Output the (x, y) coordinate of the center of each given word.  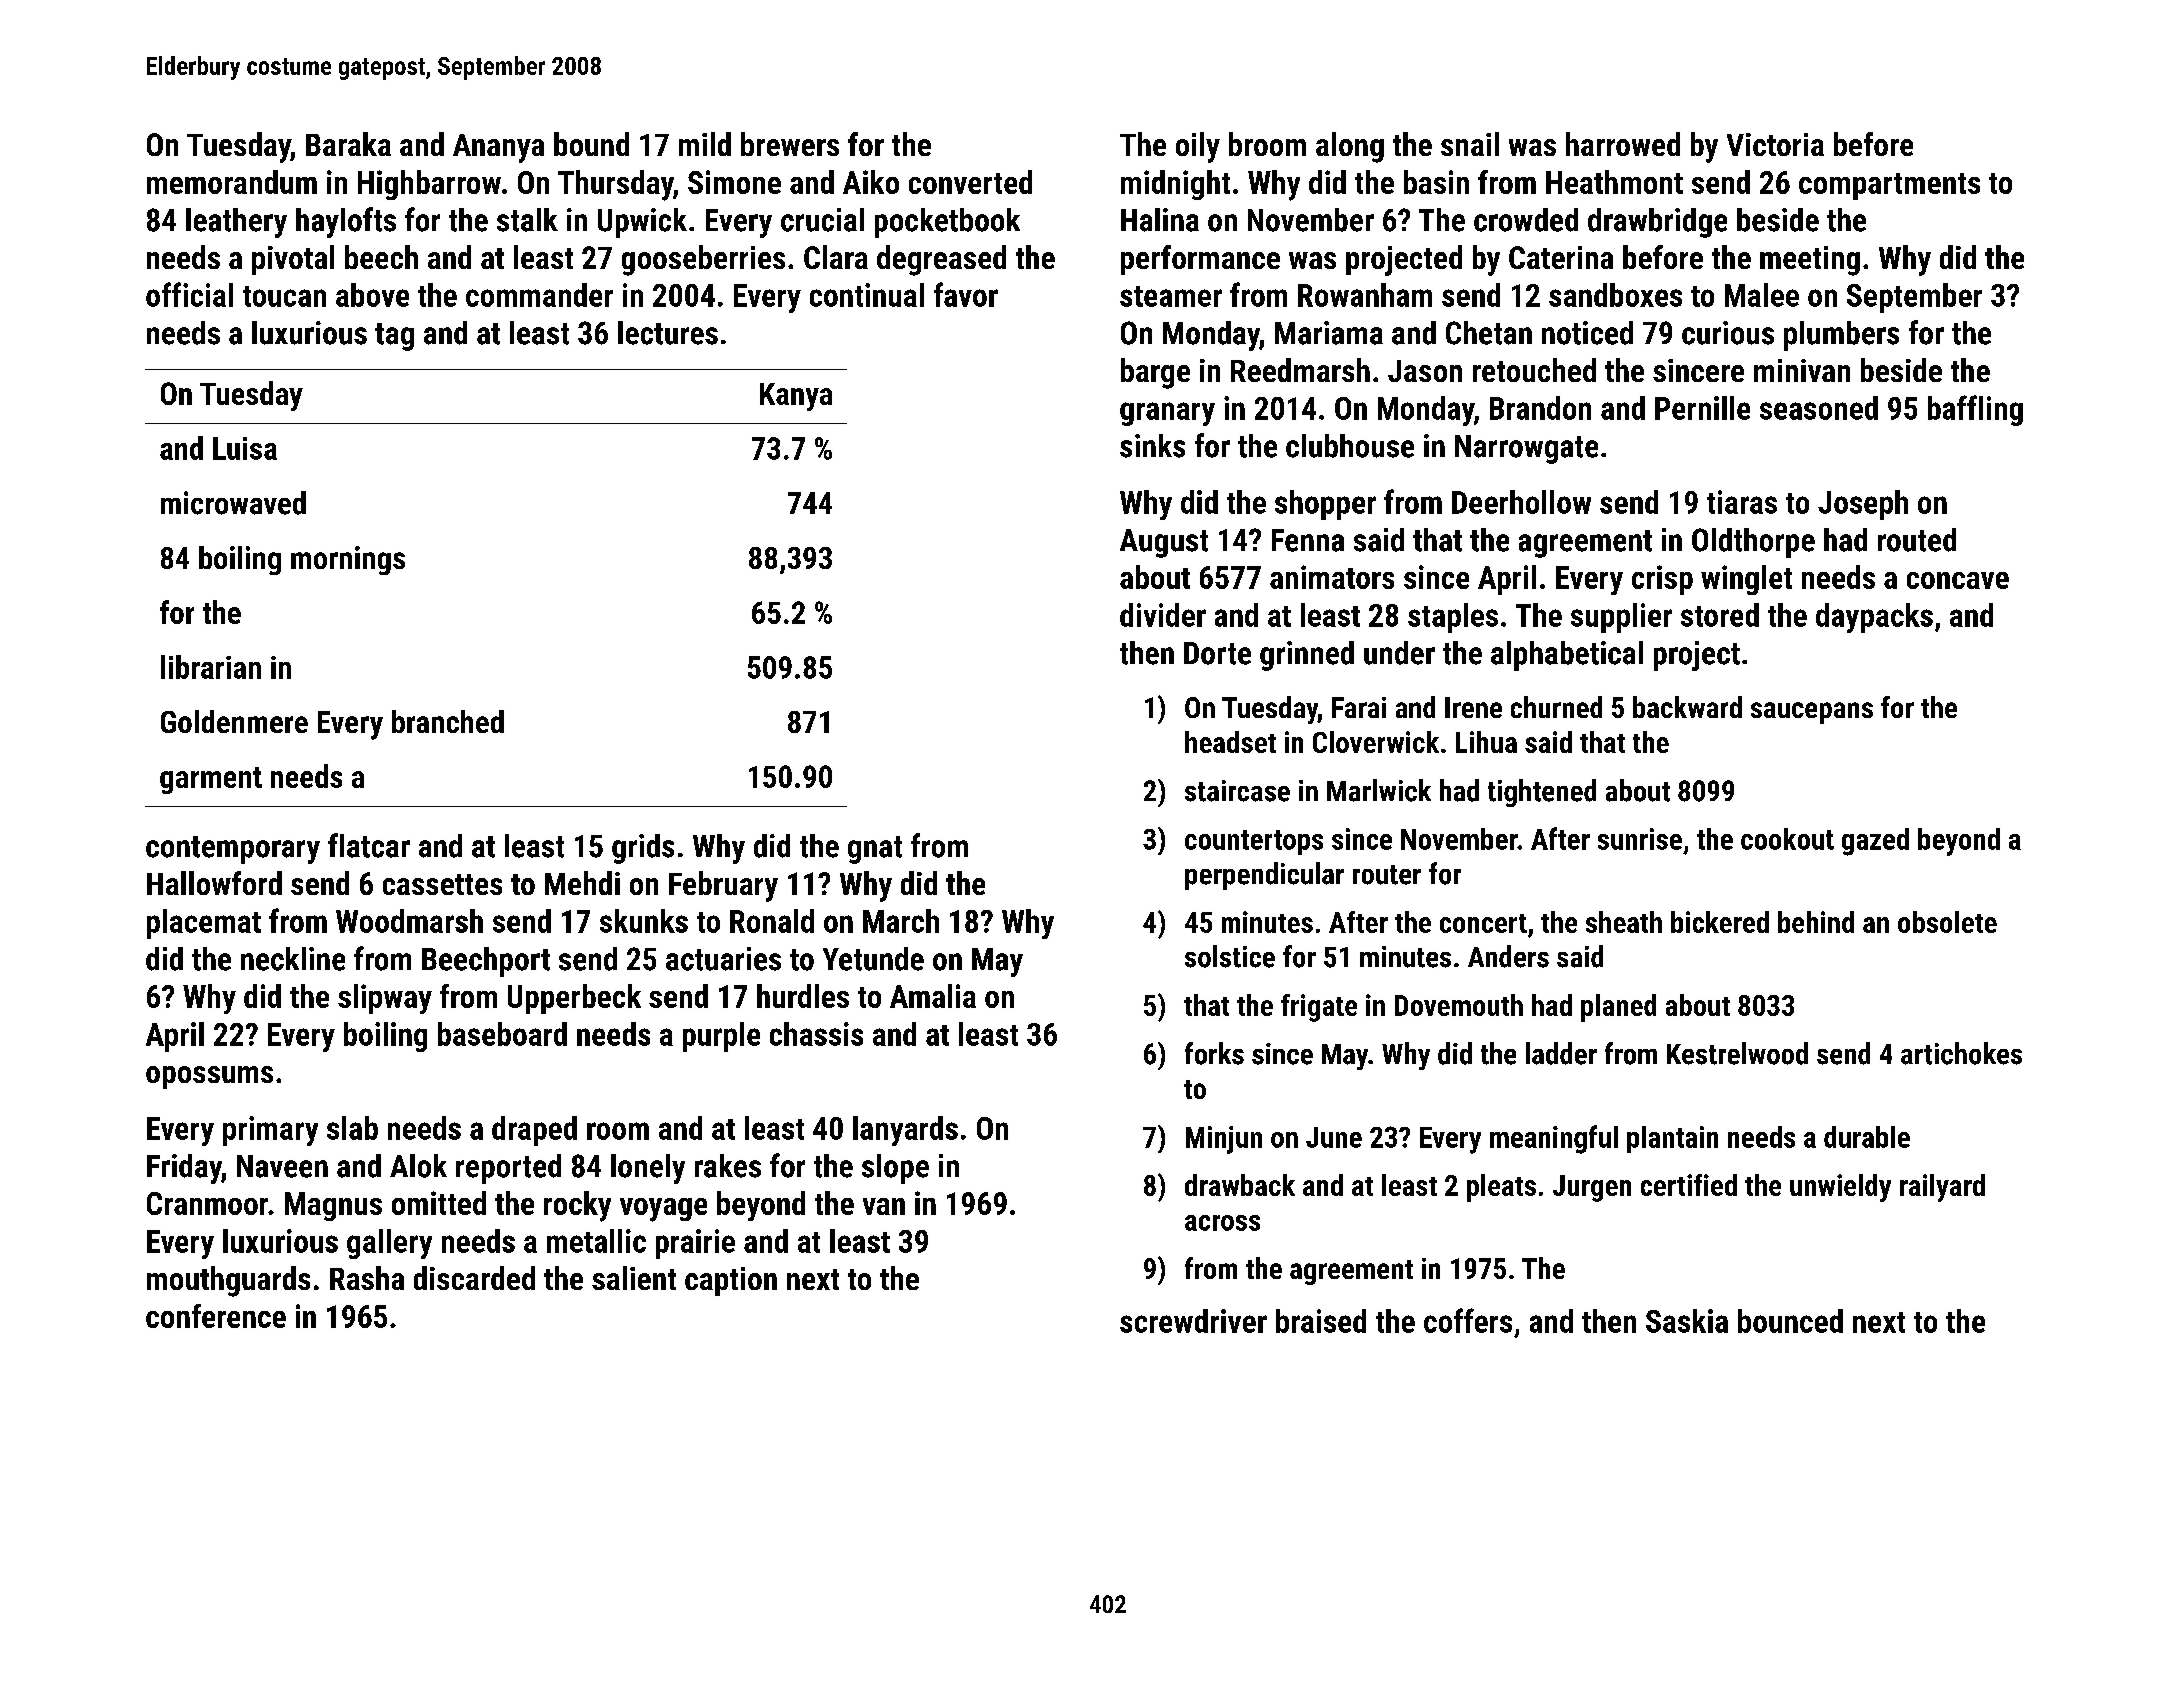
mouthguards (228, 1281)
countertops (1254, 842)
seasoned (1819, 408)
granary (1167, 414)
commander (539, 295)
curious (1728, 333)
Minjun (1224, 1140)
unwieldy (1840, 1188)
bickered (1720, 922)
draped (534, 1131)
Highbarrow (429, 185)
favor (966, 294)
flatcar (369, 845)
